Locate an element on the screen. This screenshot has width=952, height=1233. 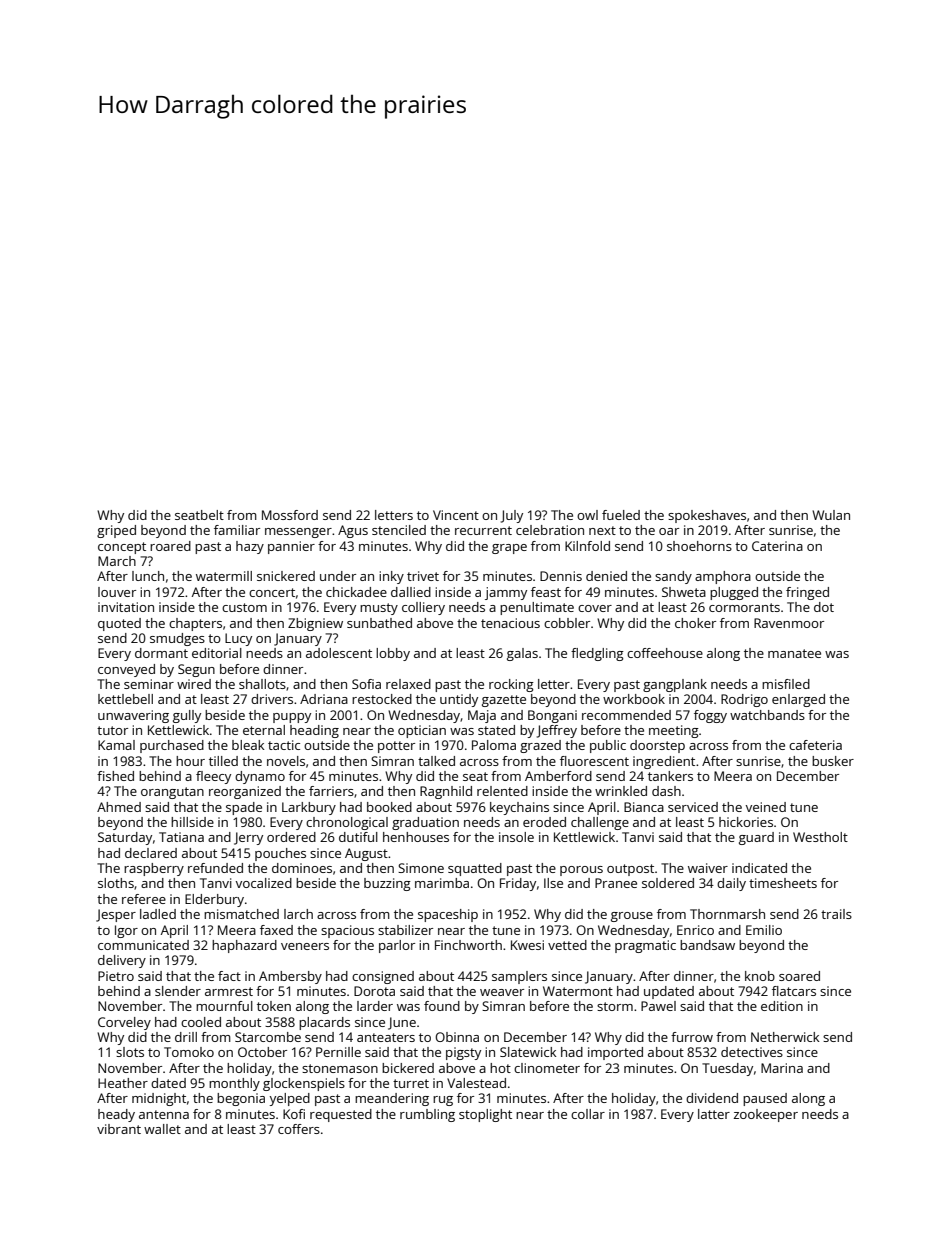
fueled is located at coordinates (621, 515).
